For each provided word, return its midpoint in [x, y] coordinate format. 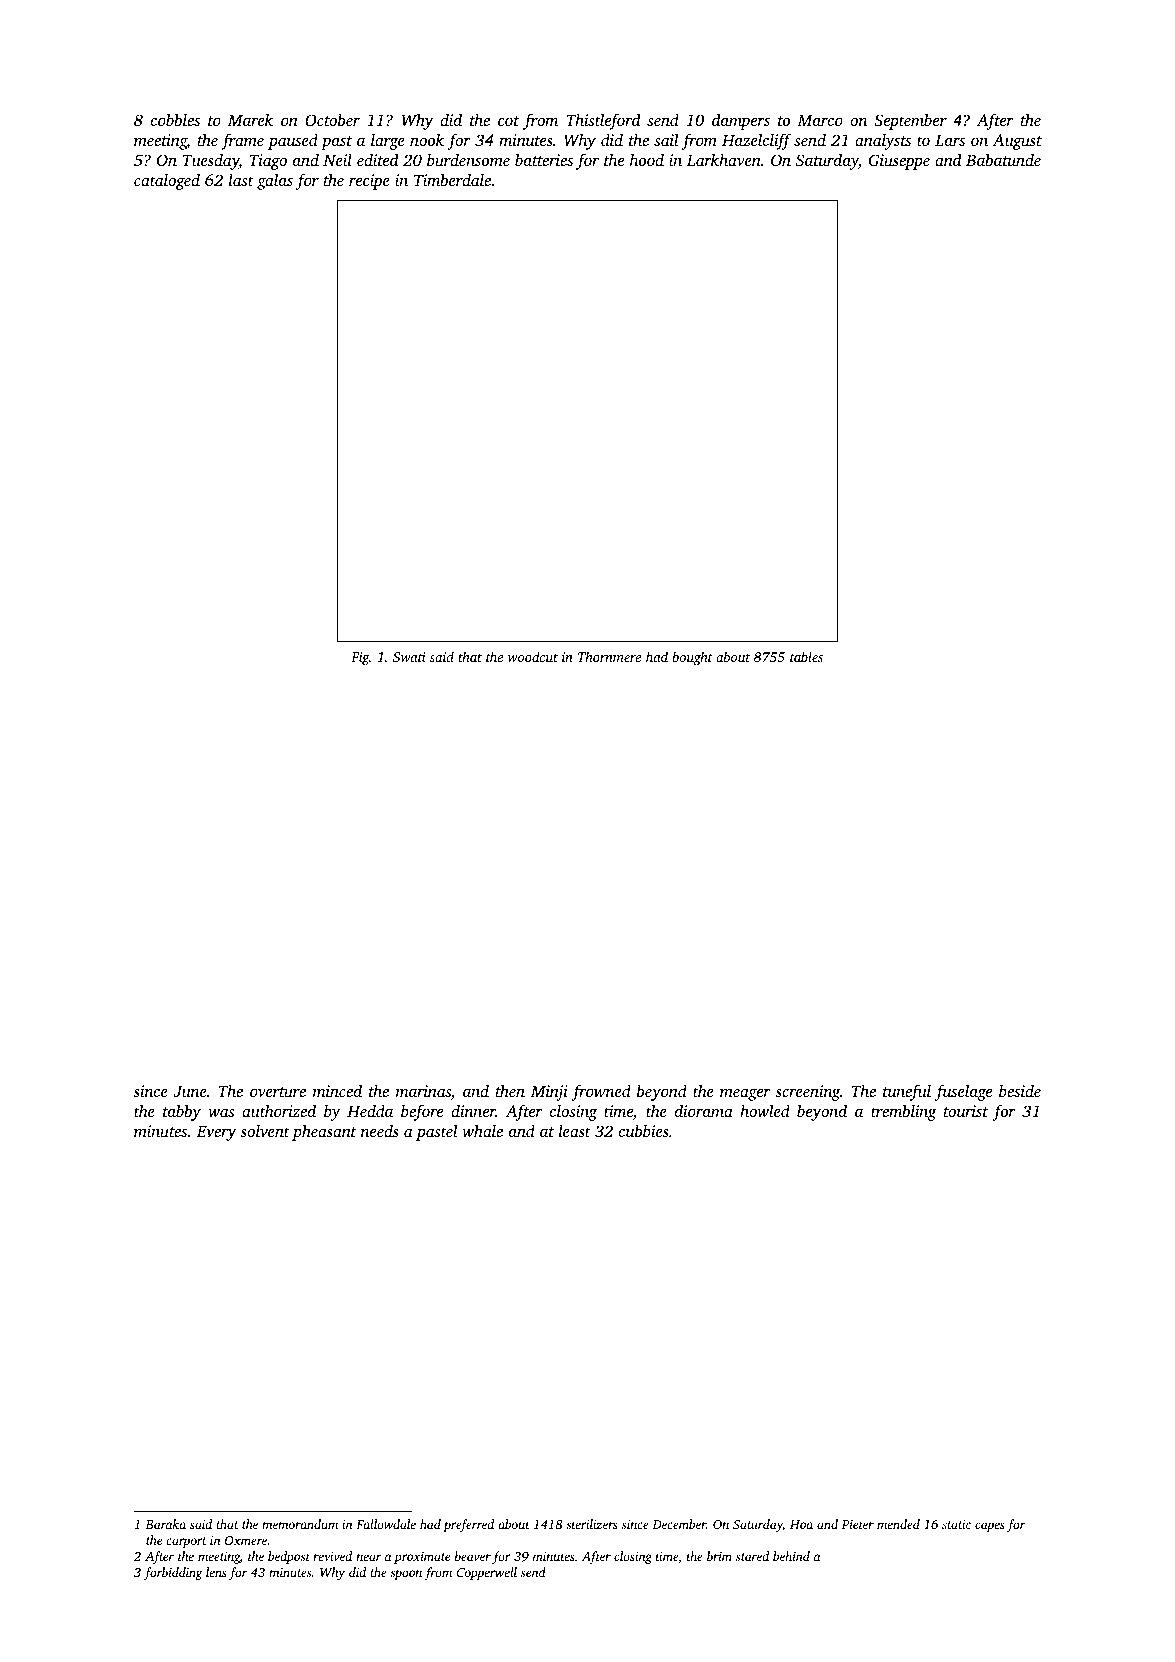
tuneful [907, 1092]
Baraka [165, 1524]
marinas [423, 1091]
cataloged [167, 181]
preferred [468, 1525]
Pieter [857, 1524]
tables [806, 656]
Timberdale [452, 179]
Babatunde [1003, 159]
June [190, 1091]
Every [216, 1133]
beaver [473, 1556]
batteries [544, 159]
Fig [360, 658]
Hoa [801, 1524]
